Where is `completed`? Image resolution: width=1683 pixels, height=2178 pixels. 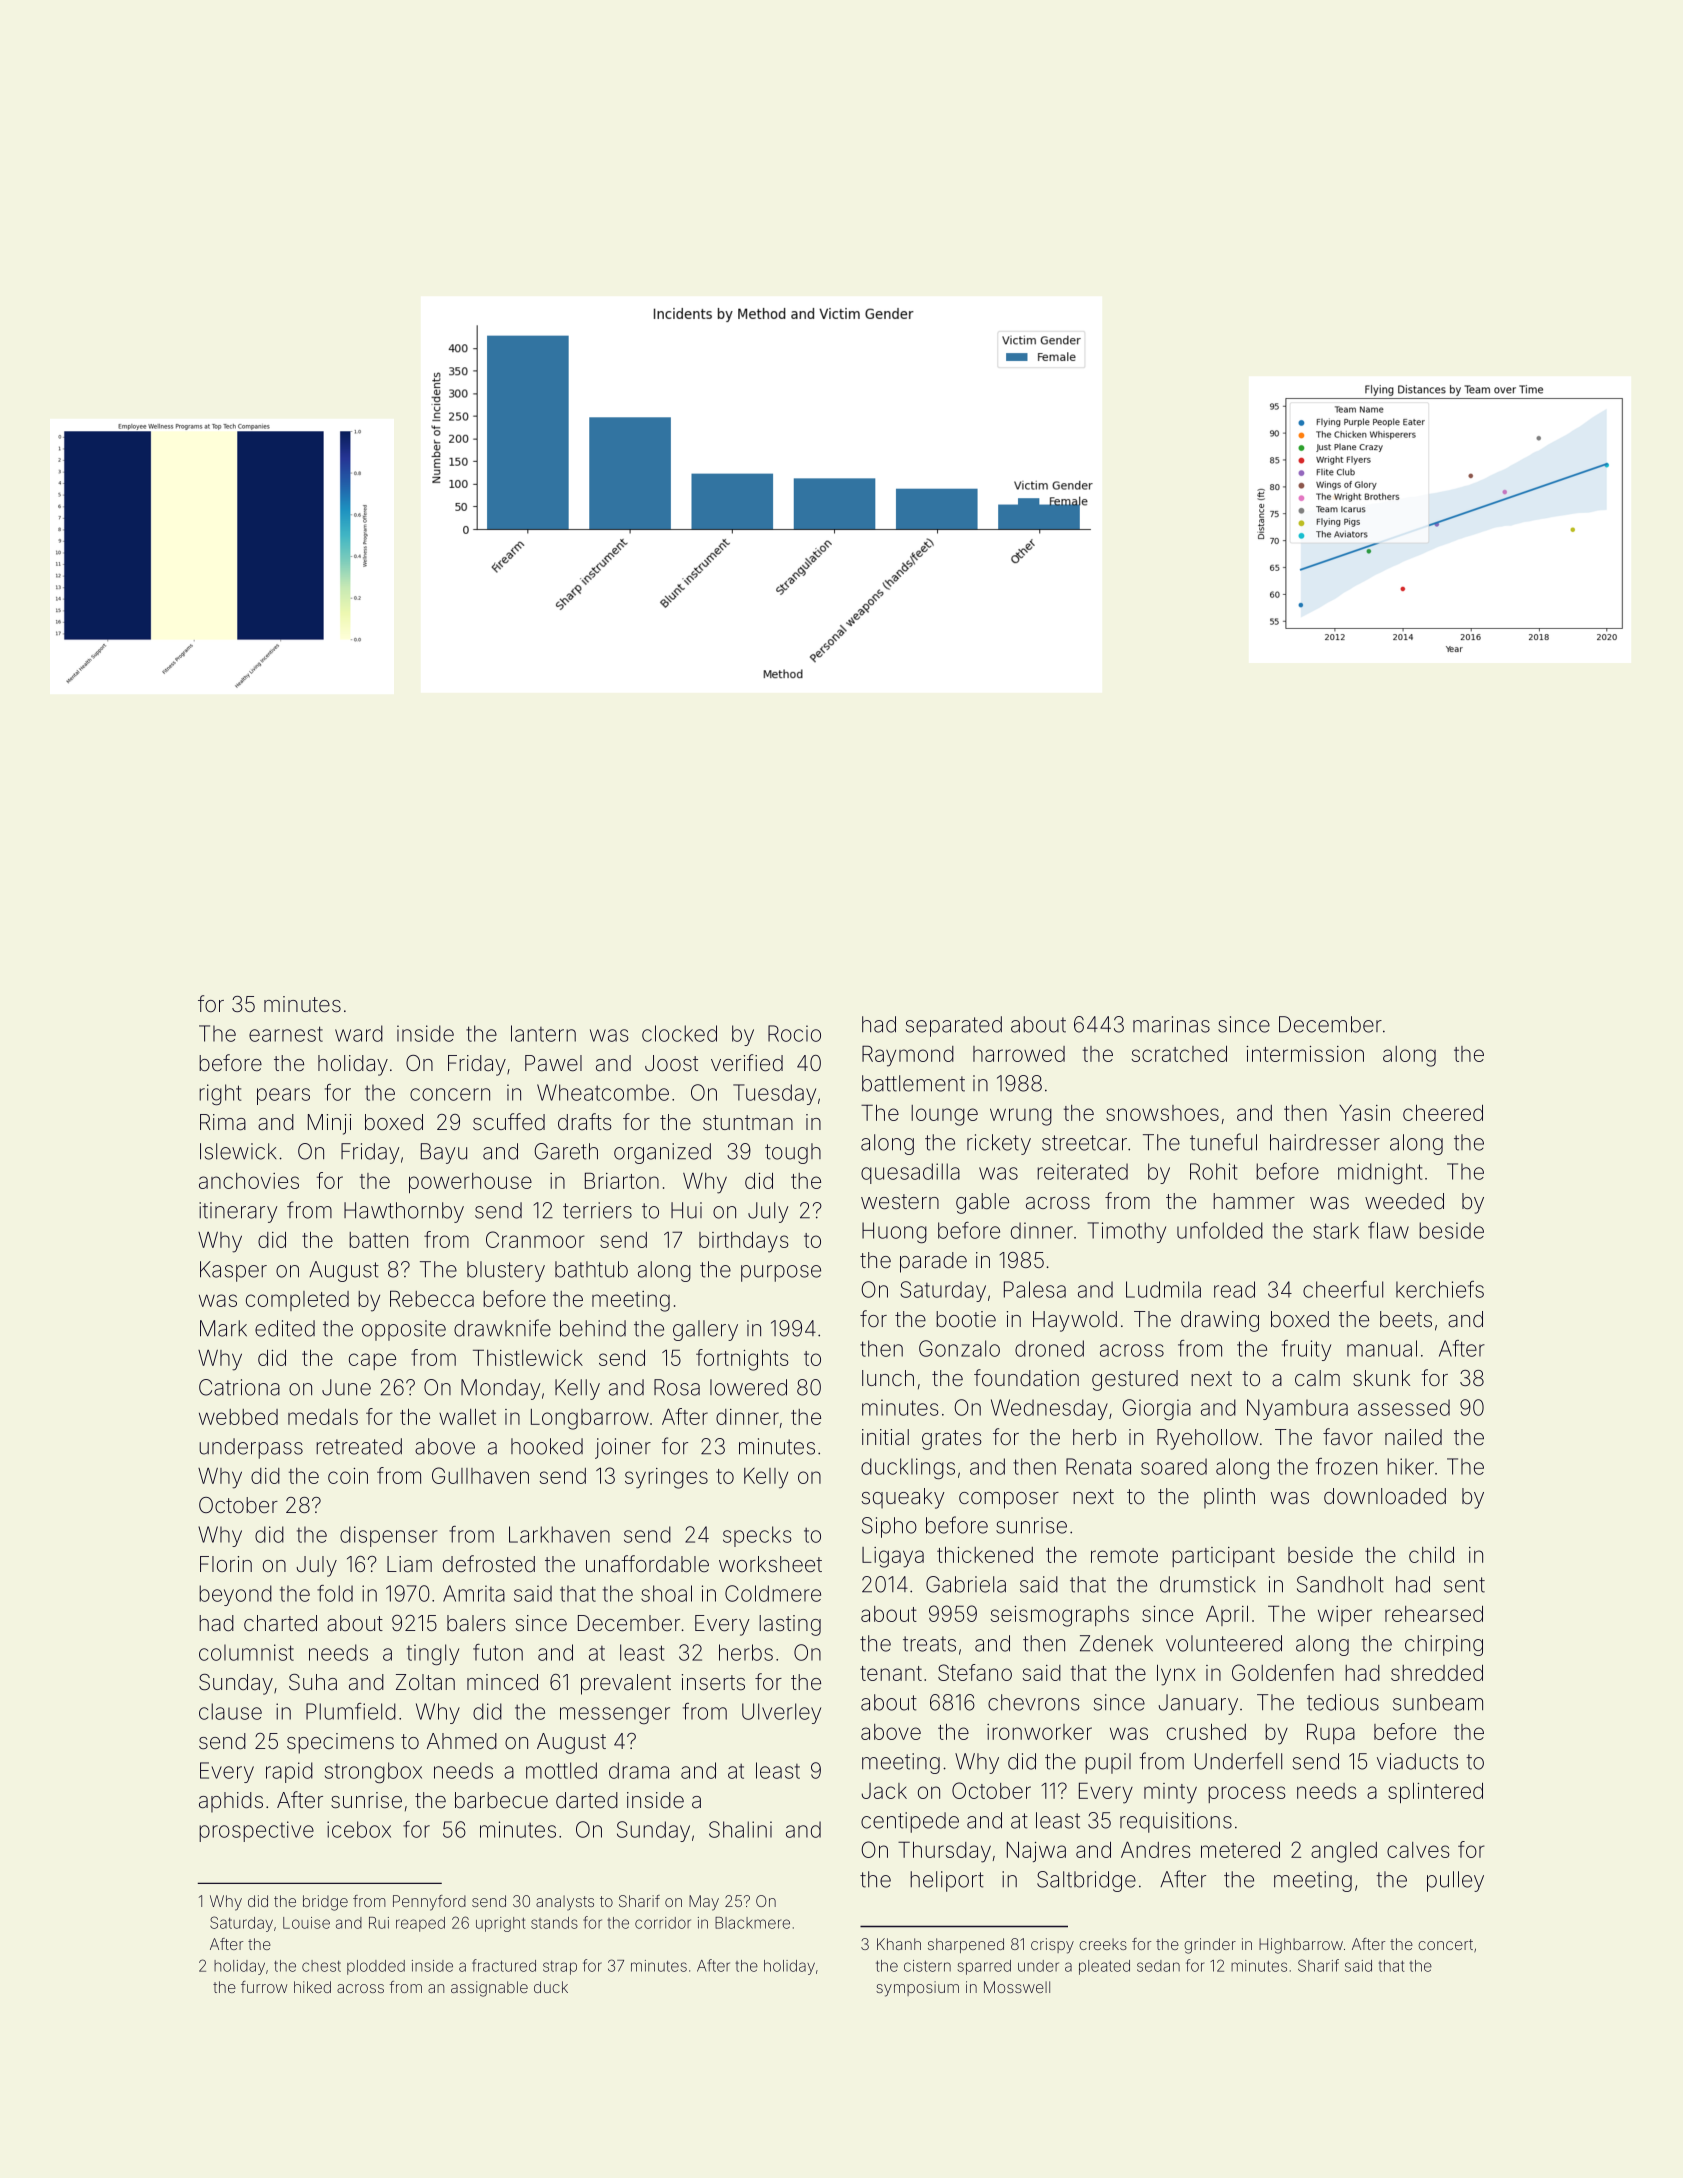
completed is located at coordinates (297, 1301).
